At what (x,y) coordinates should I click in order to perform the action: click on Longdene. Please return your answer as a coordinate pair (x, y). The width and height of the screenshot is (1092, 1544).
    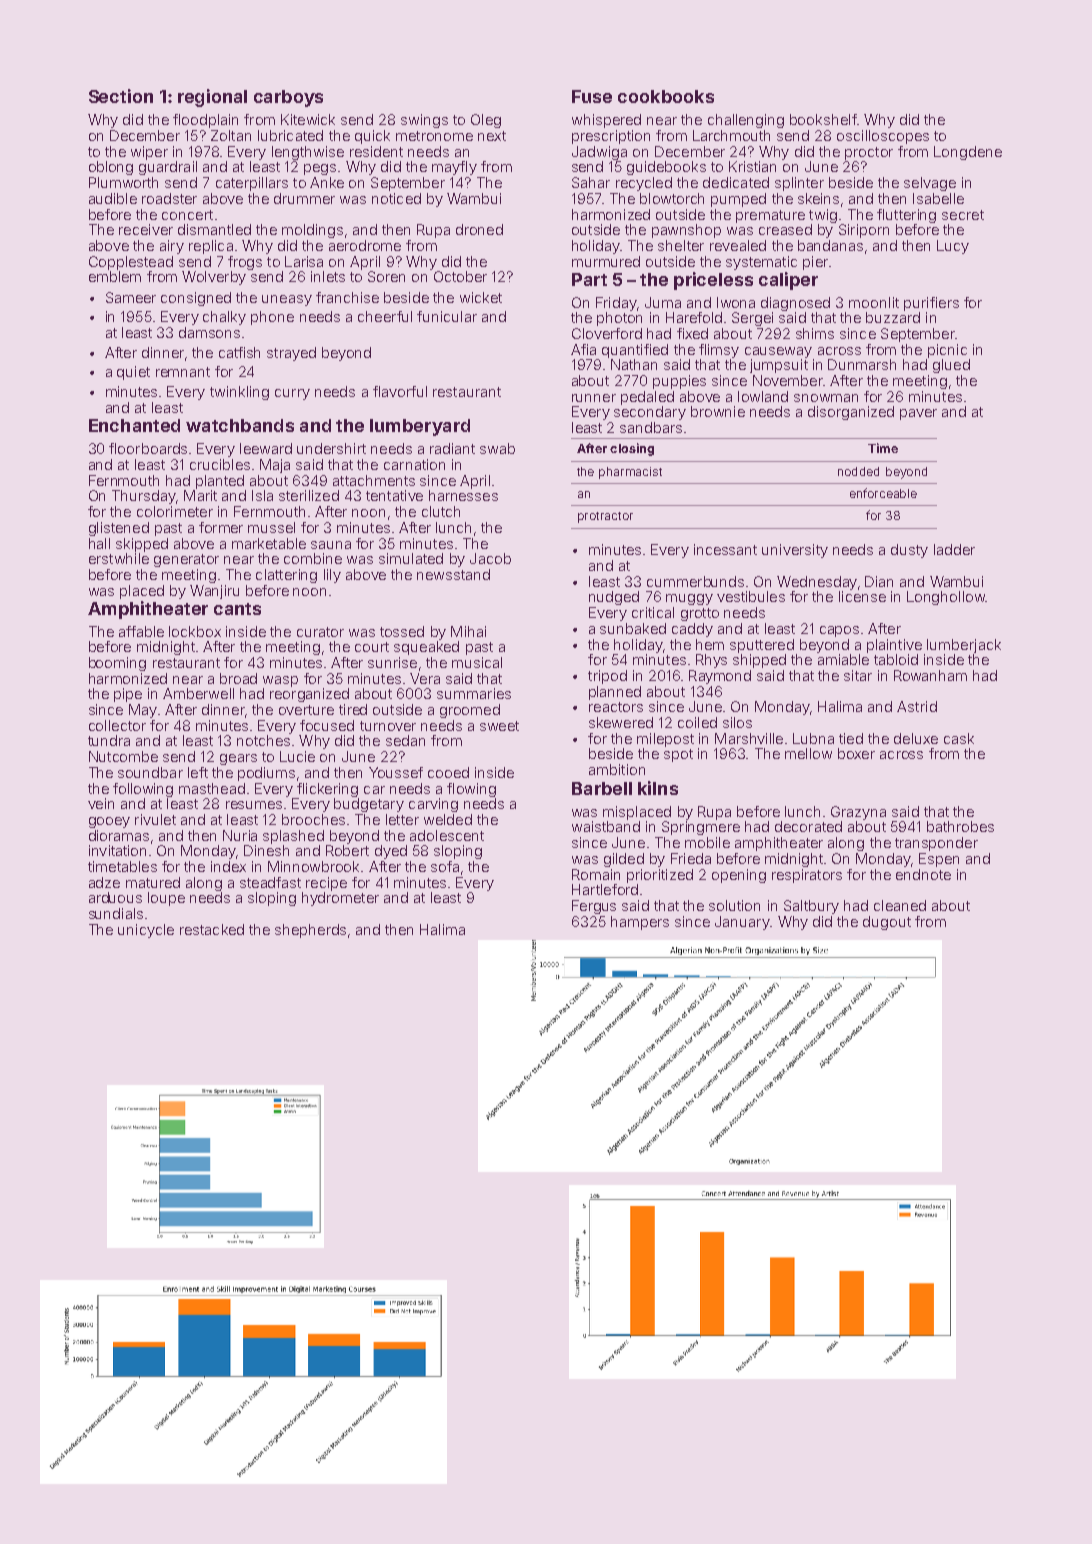
    Looking at the image, I should click on (968, 153).
